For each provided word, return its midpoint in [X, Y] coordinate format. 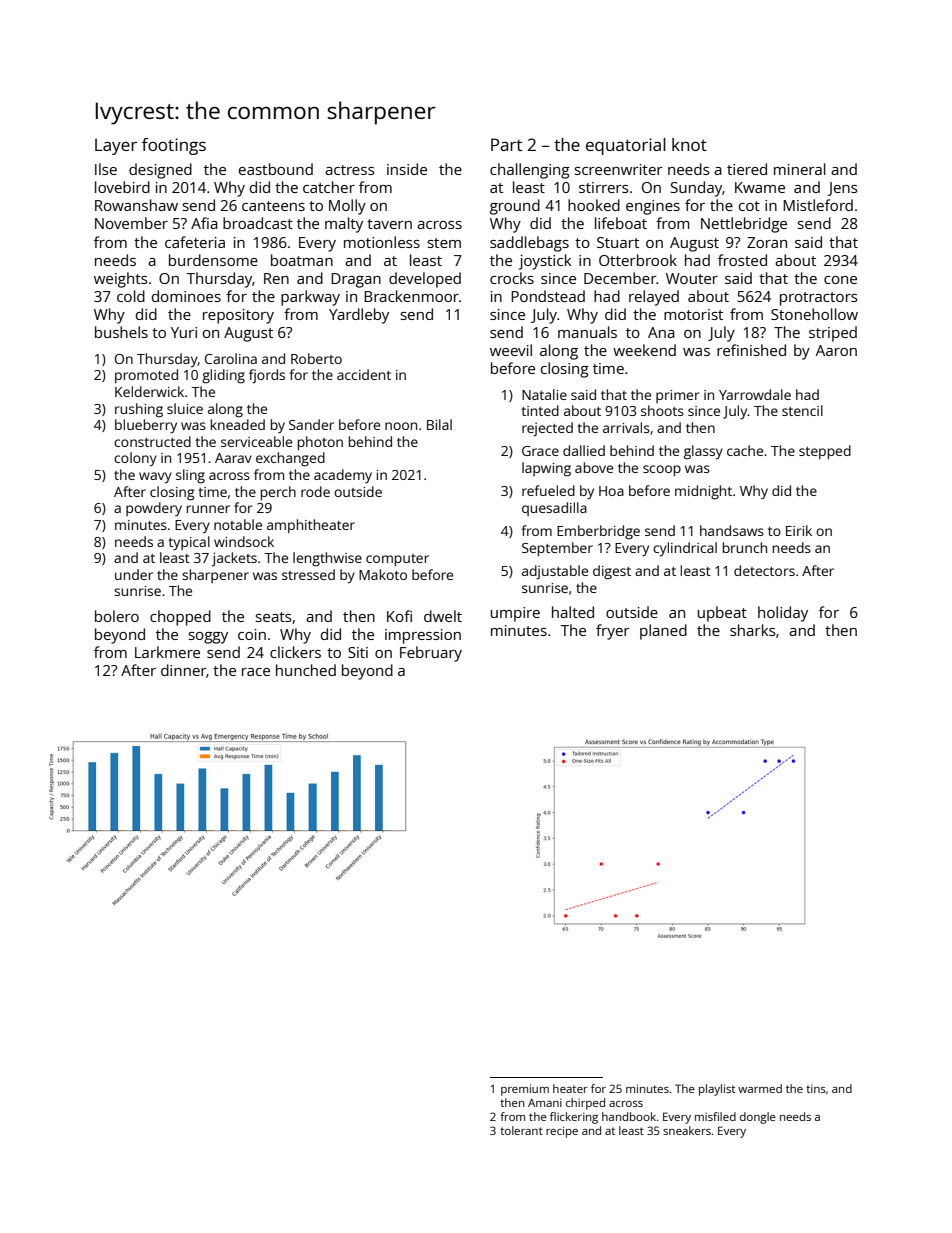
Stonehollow [814, 314]
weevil [511, 350]
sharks [753, 630]
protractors [819, 299]
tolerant [521, 1130]
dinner [183, 670]
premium [525, 1090]
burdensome [213, 260]
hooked [594, 205]
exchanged [290, 459]
